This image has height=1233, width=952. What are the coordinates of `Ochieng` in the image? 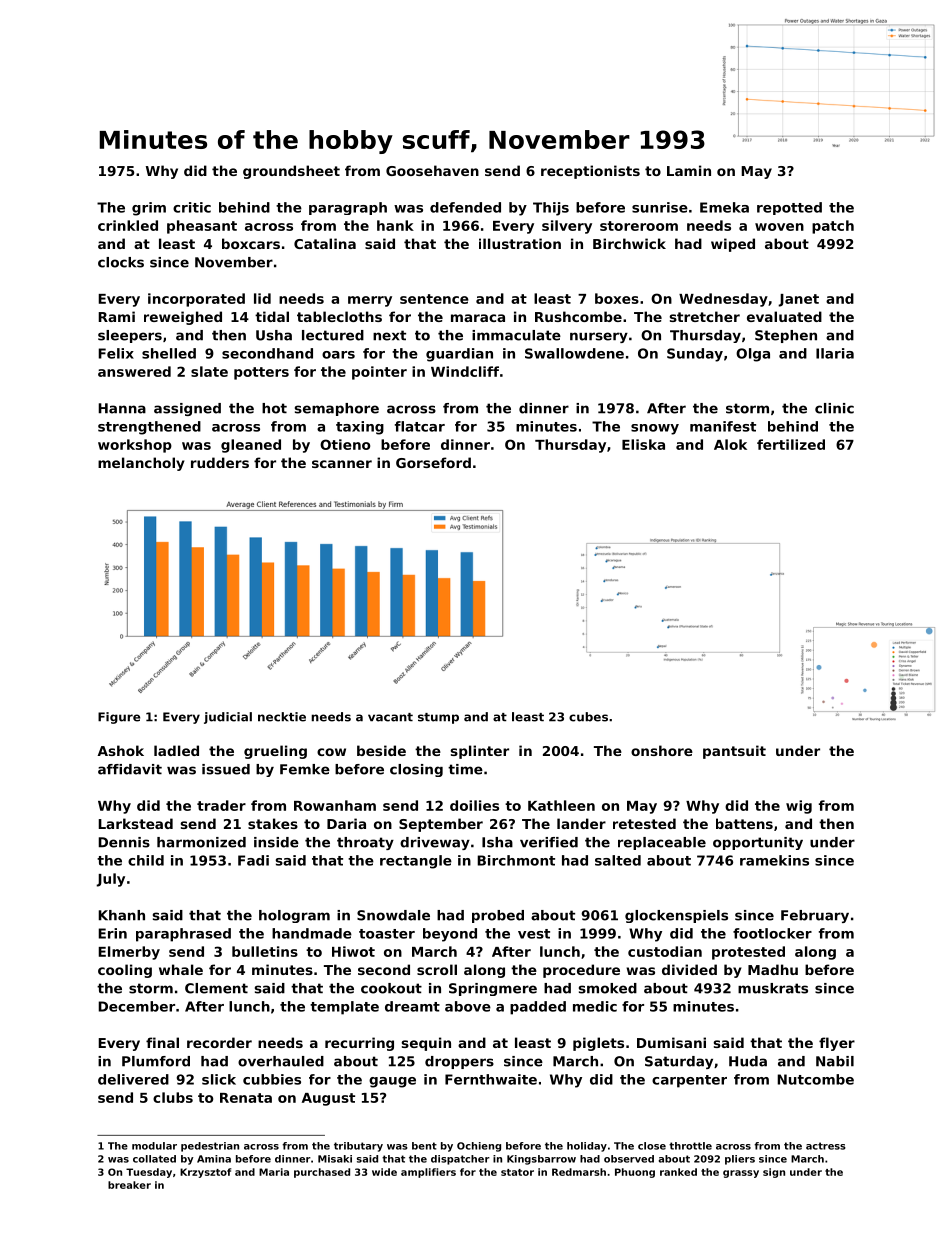 It's located at (479, 1147).
